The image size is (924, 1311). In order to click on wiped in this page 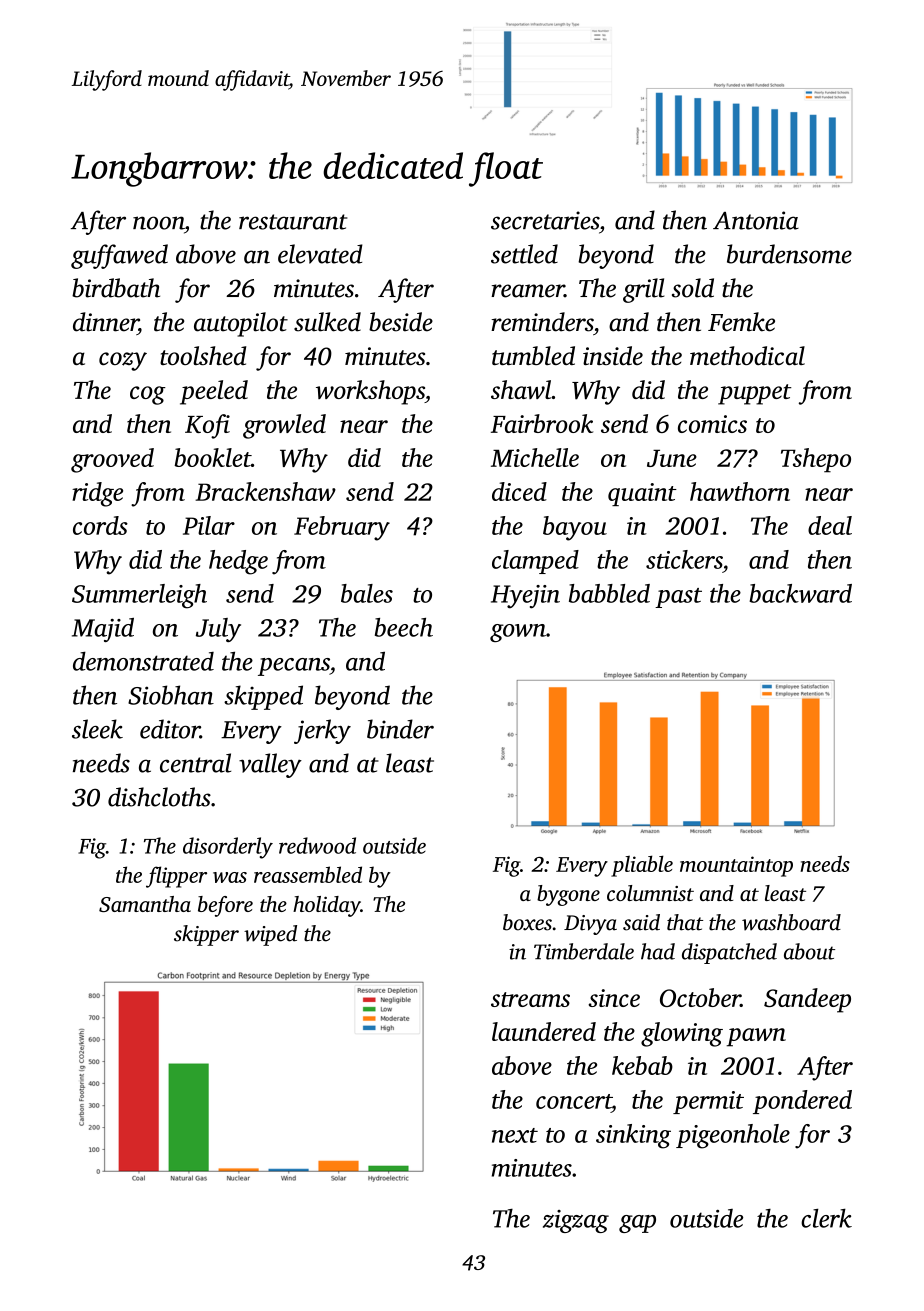, I will do `click(270, 935)`.
